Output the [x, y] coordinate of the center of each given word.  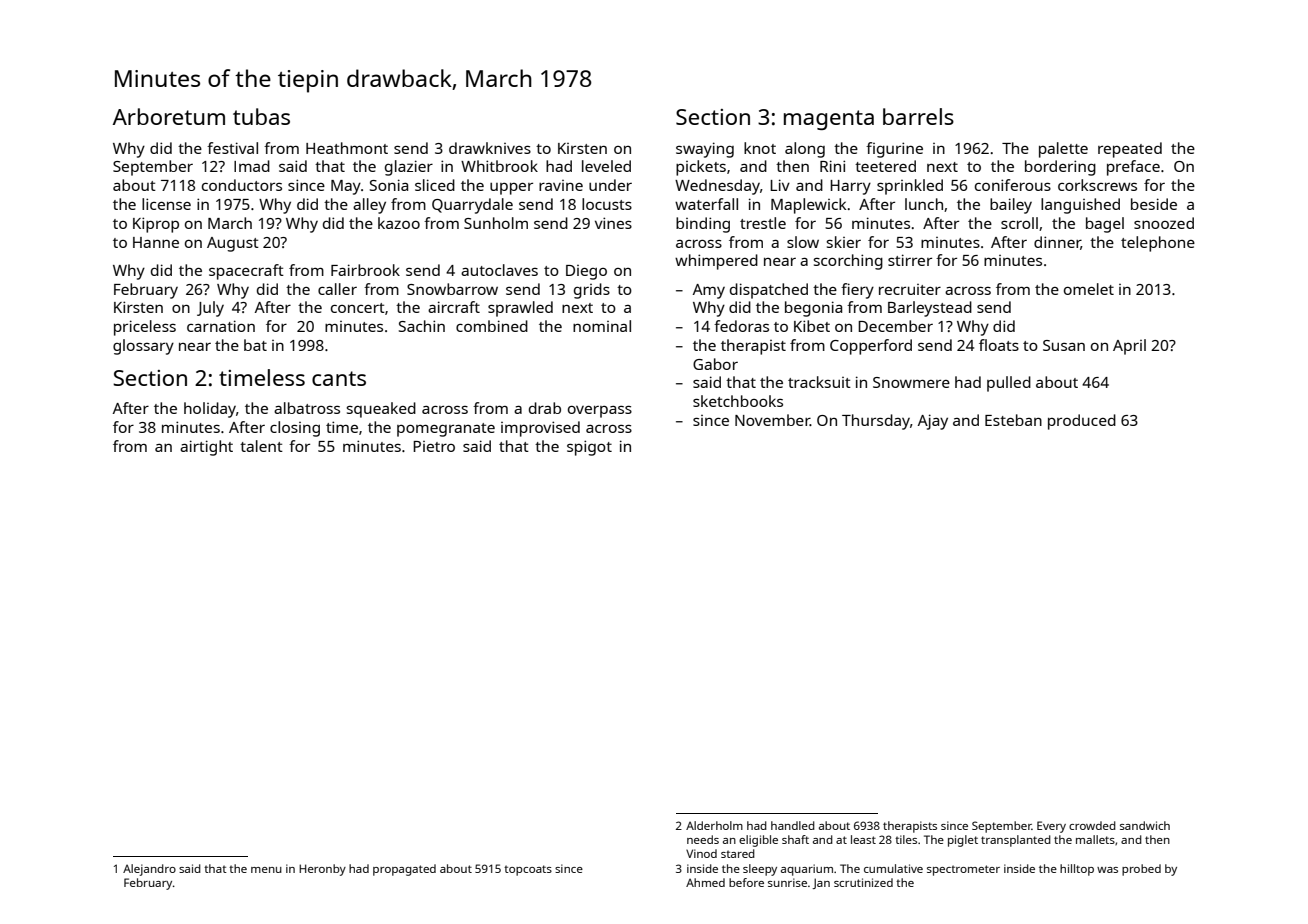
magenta [829, 120]
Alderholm [714, 825]
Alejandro [149, 870]
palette [1063, 150]
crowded [1092, 825]
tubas [261, 116]
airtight [206, 448]
